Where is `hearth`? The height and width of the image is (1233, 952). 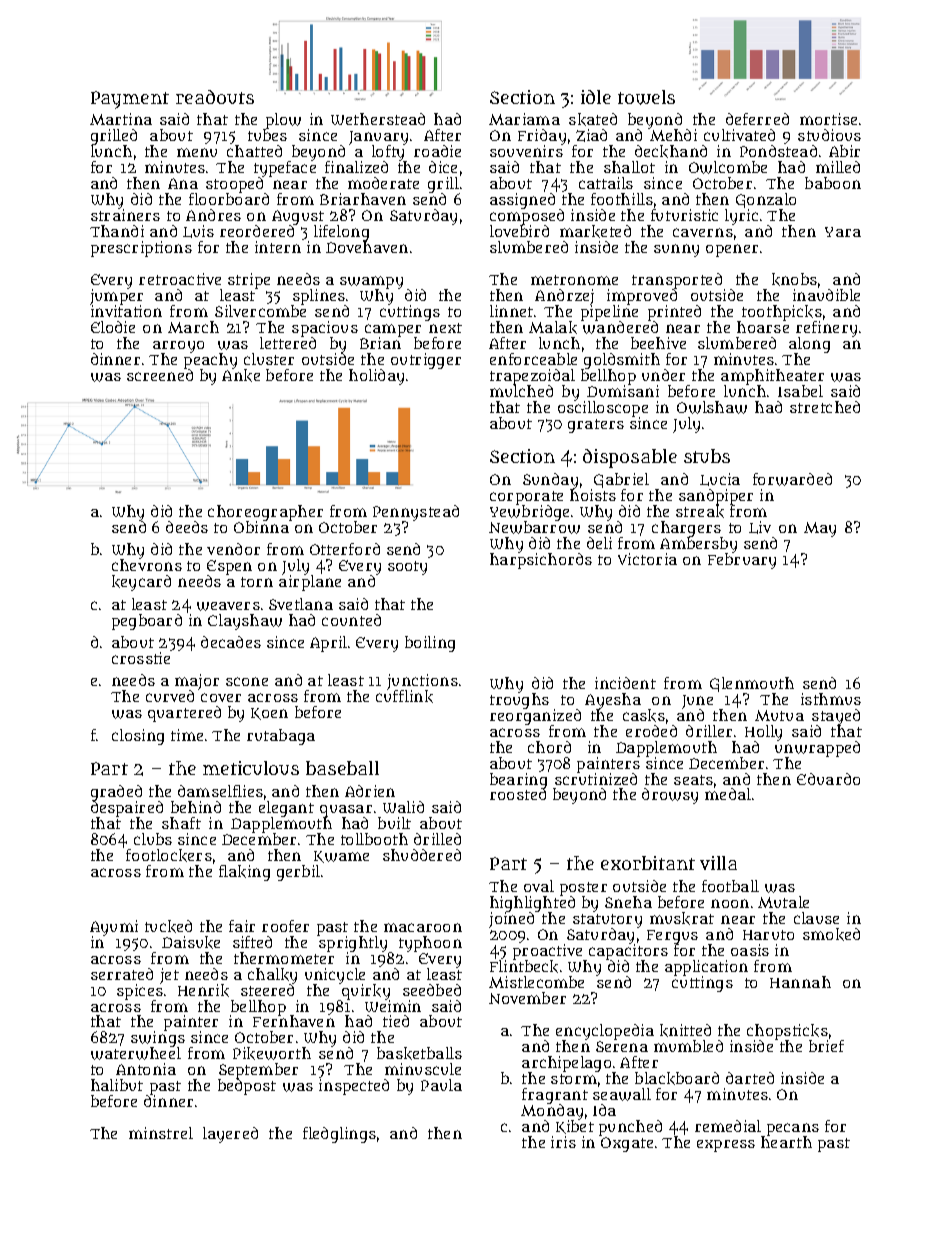 hearth is located at coordinates (786, 1142).
